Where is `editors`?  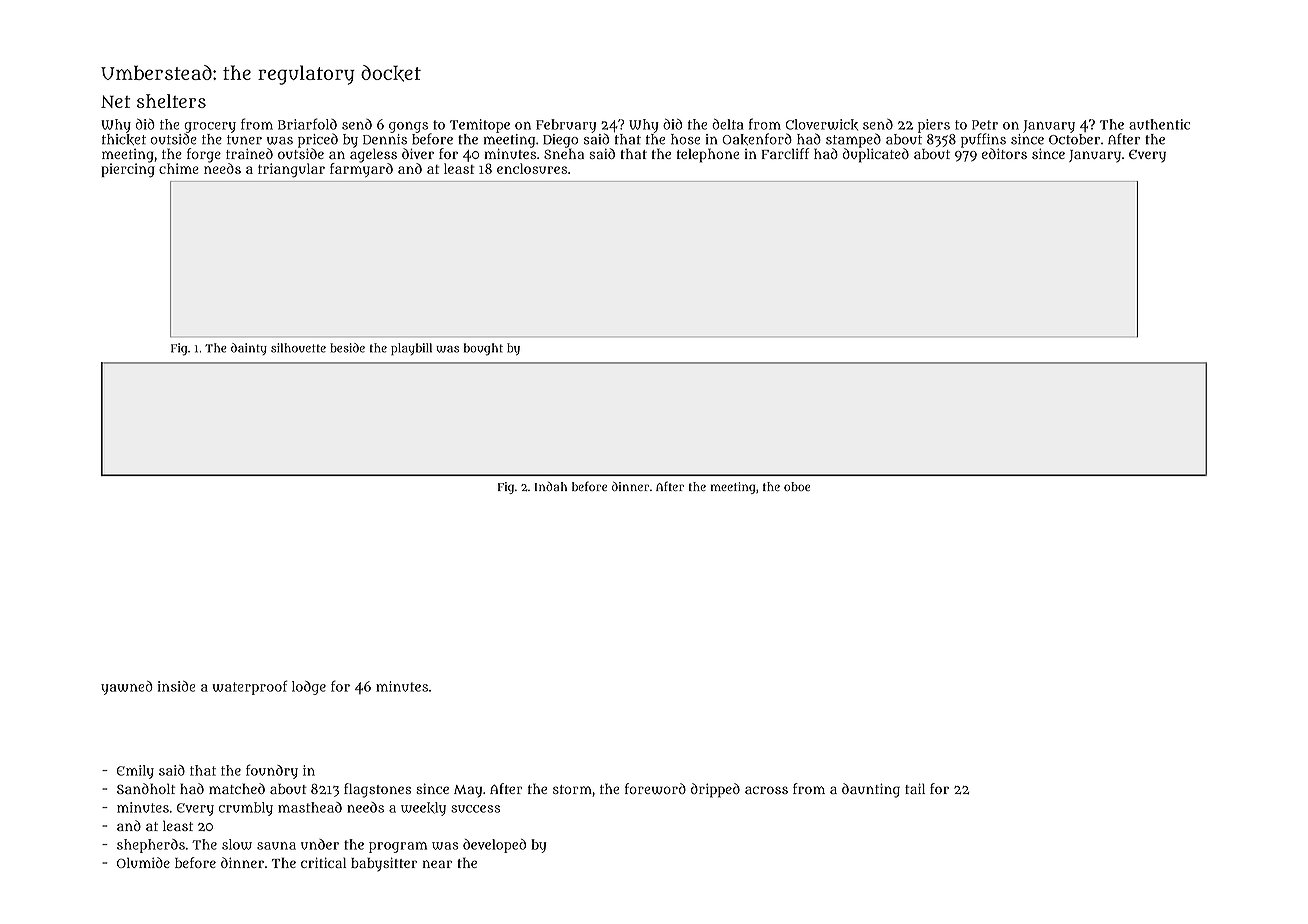
editors is located at coordinates (1004, 153).
